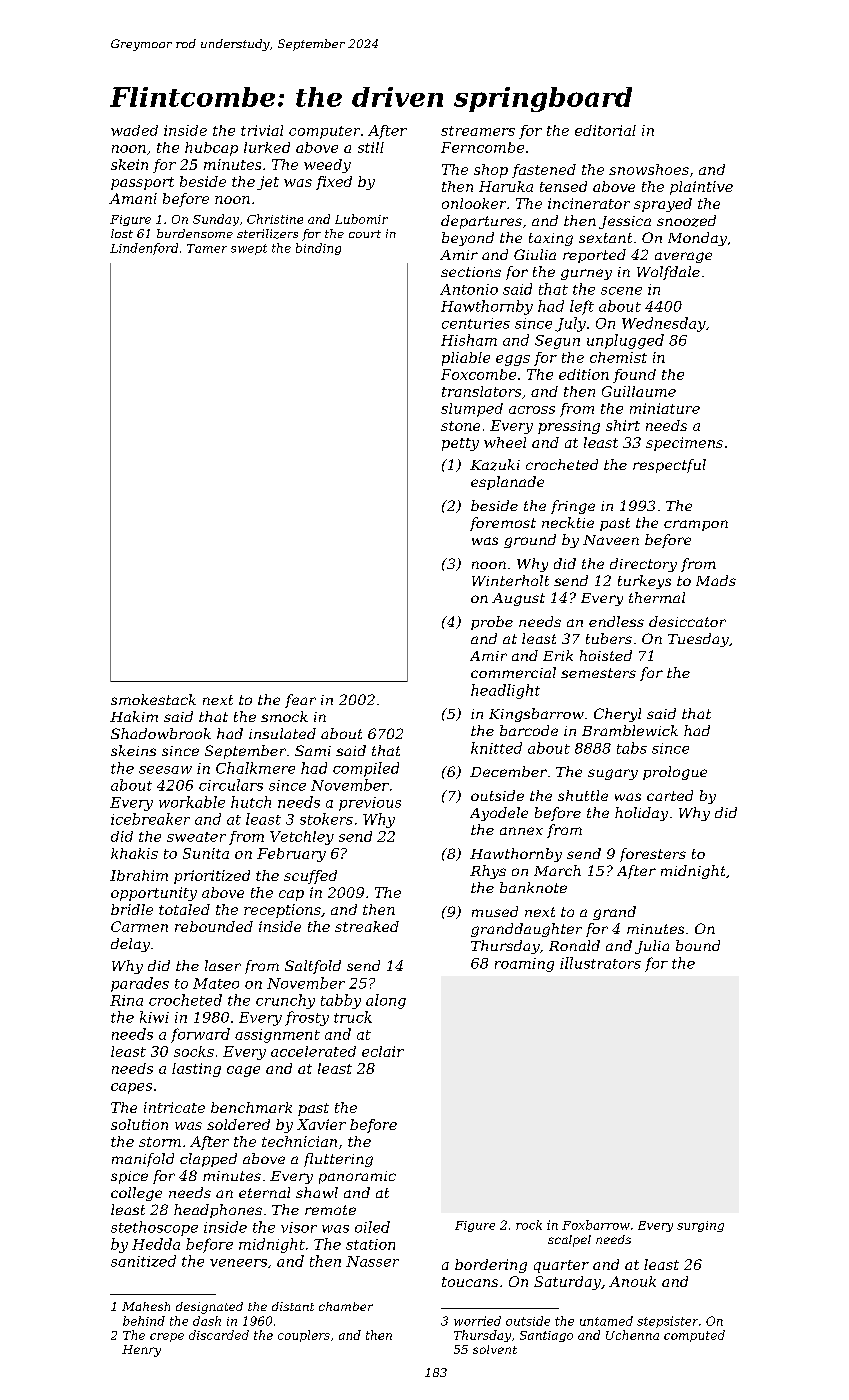  What do you see at coordinates (696, 525) in the document?
I see `crampon` at bounding box center [696, 525].
